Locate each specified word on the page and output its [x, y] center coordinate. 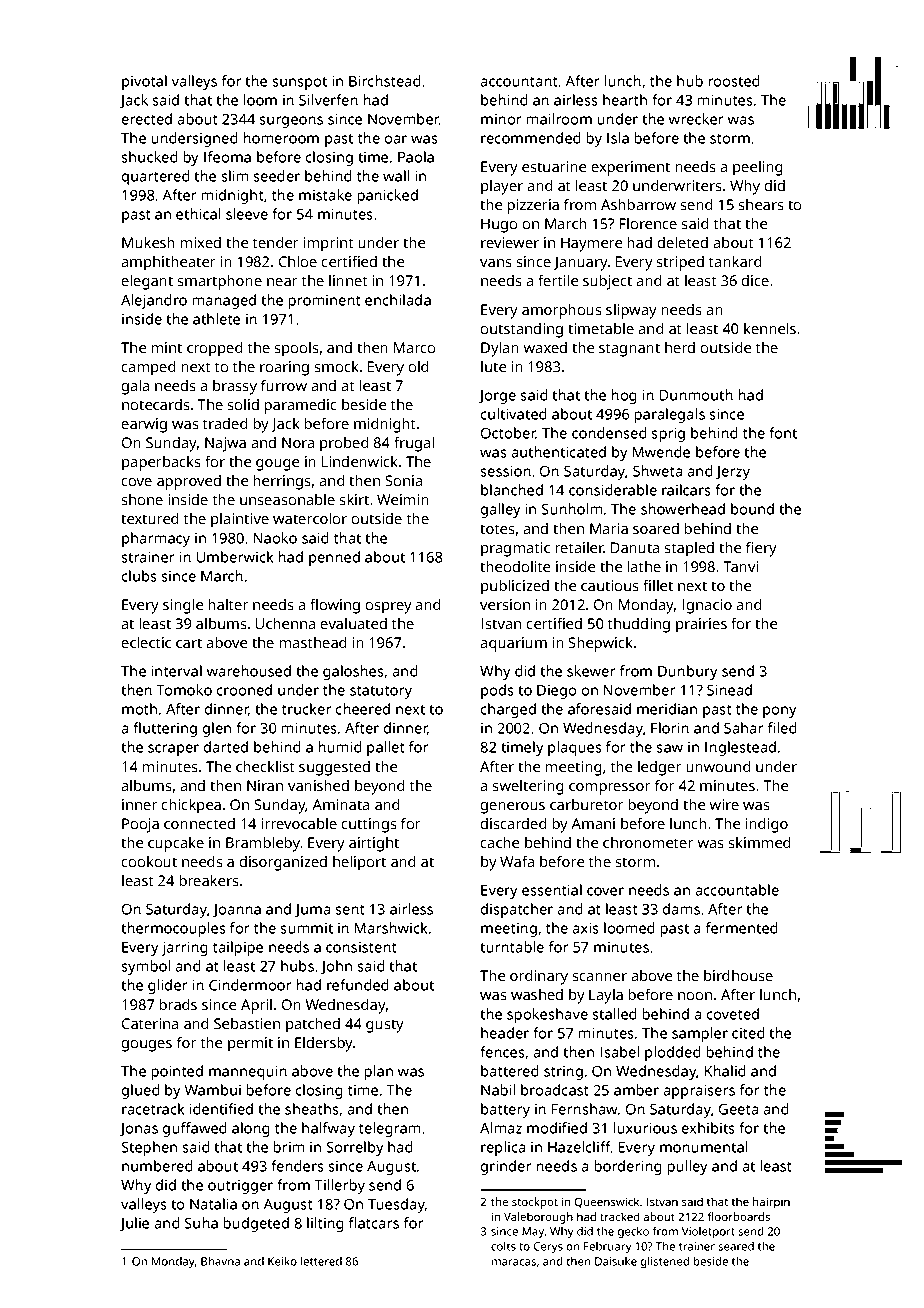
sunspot [299, 83]
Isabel [620, 1052]
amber [636, 1090]
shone [142, 499]
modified [557, 1128]
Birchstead [385, 81]
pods [497, 691]
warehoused [249, 671]
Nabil [498, 1090]
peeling [758, 168]
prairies [701, 625]
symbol [145, 967]
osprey [389, 608]
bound [752, 509]
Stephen [149, 1148]
